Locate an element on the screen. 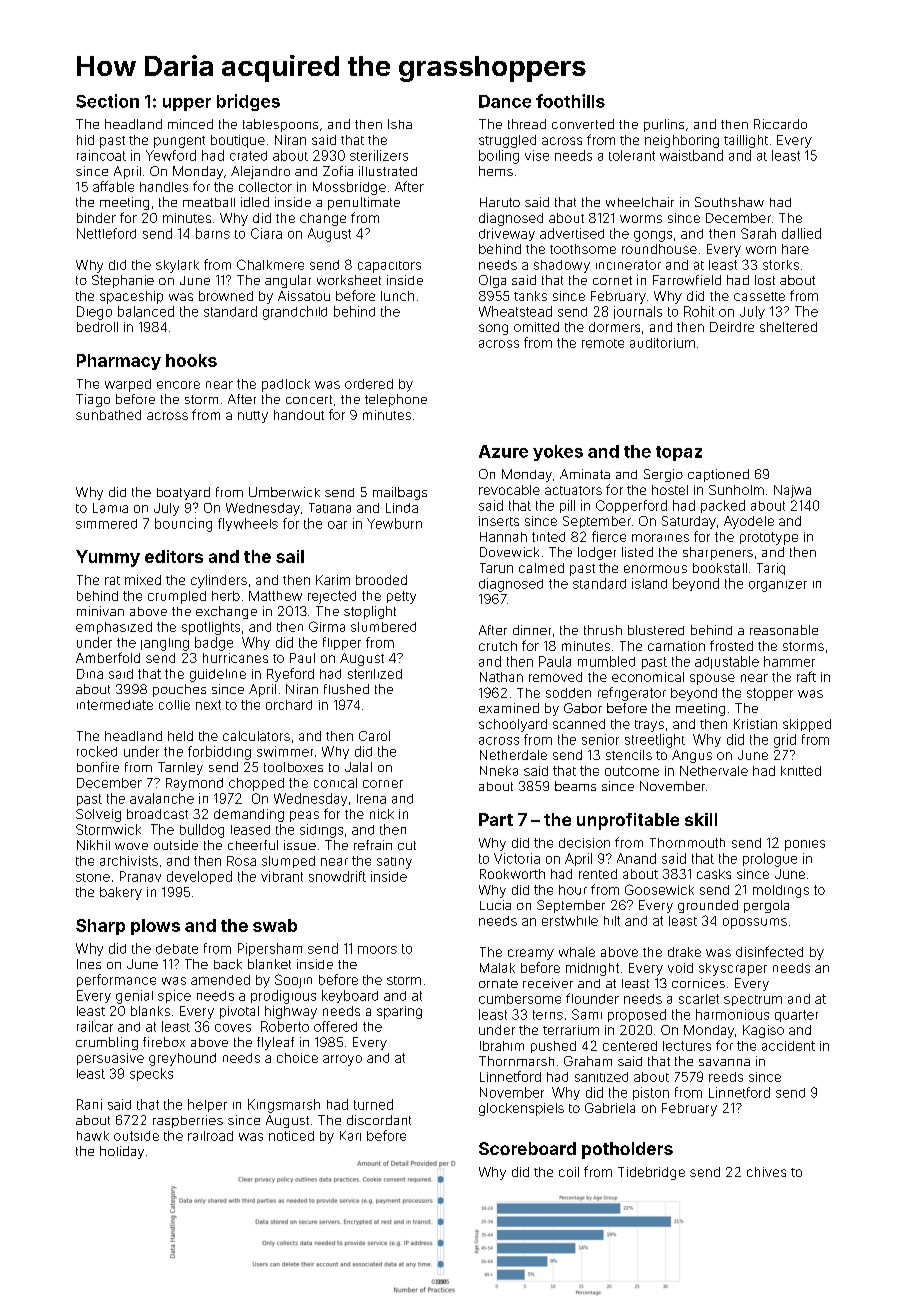  Scoreboard is located at coordinates (527, 1148).
